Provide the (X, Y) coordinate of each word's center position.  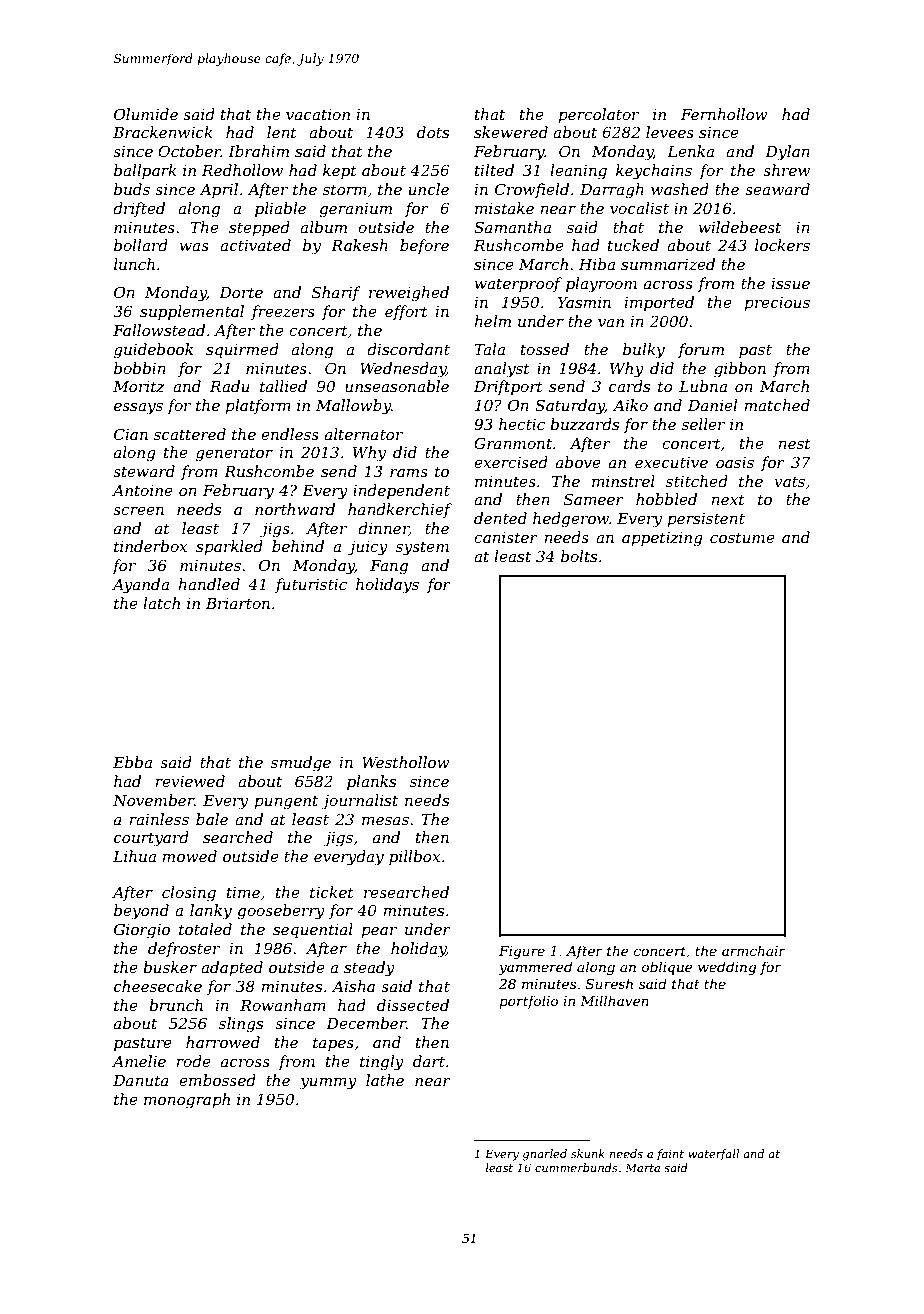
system (422, 548)
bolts (579, 556)
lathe (385, 1080)
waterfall (713, 1155)
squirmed (242, 350)
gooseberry (281, 912)
